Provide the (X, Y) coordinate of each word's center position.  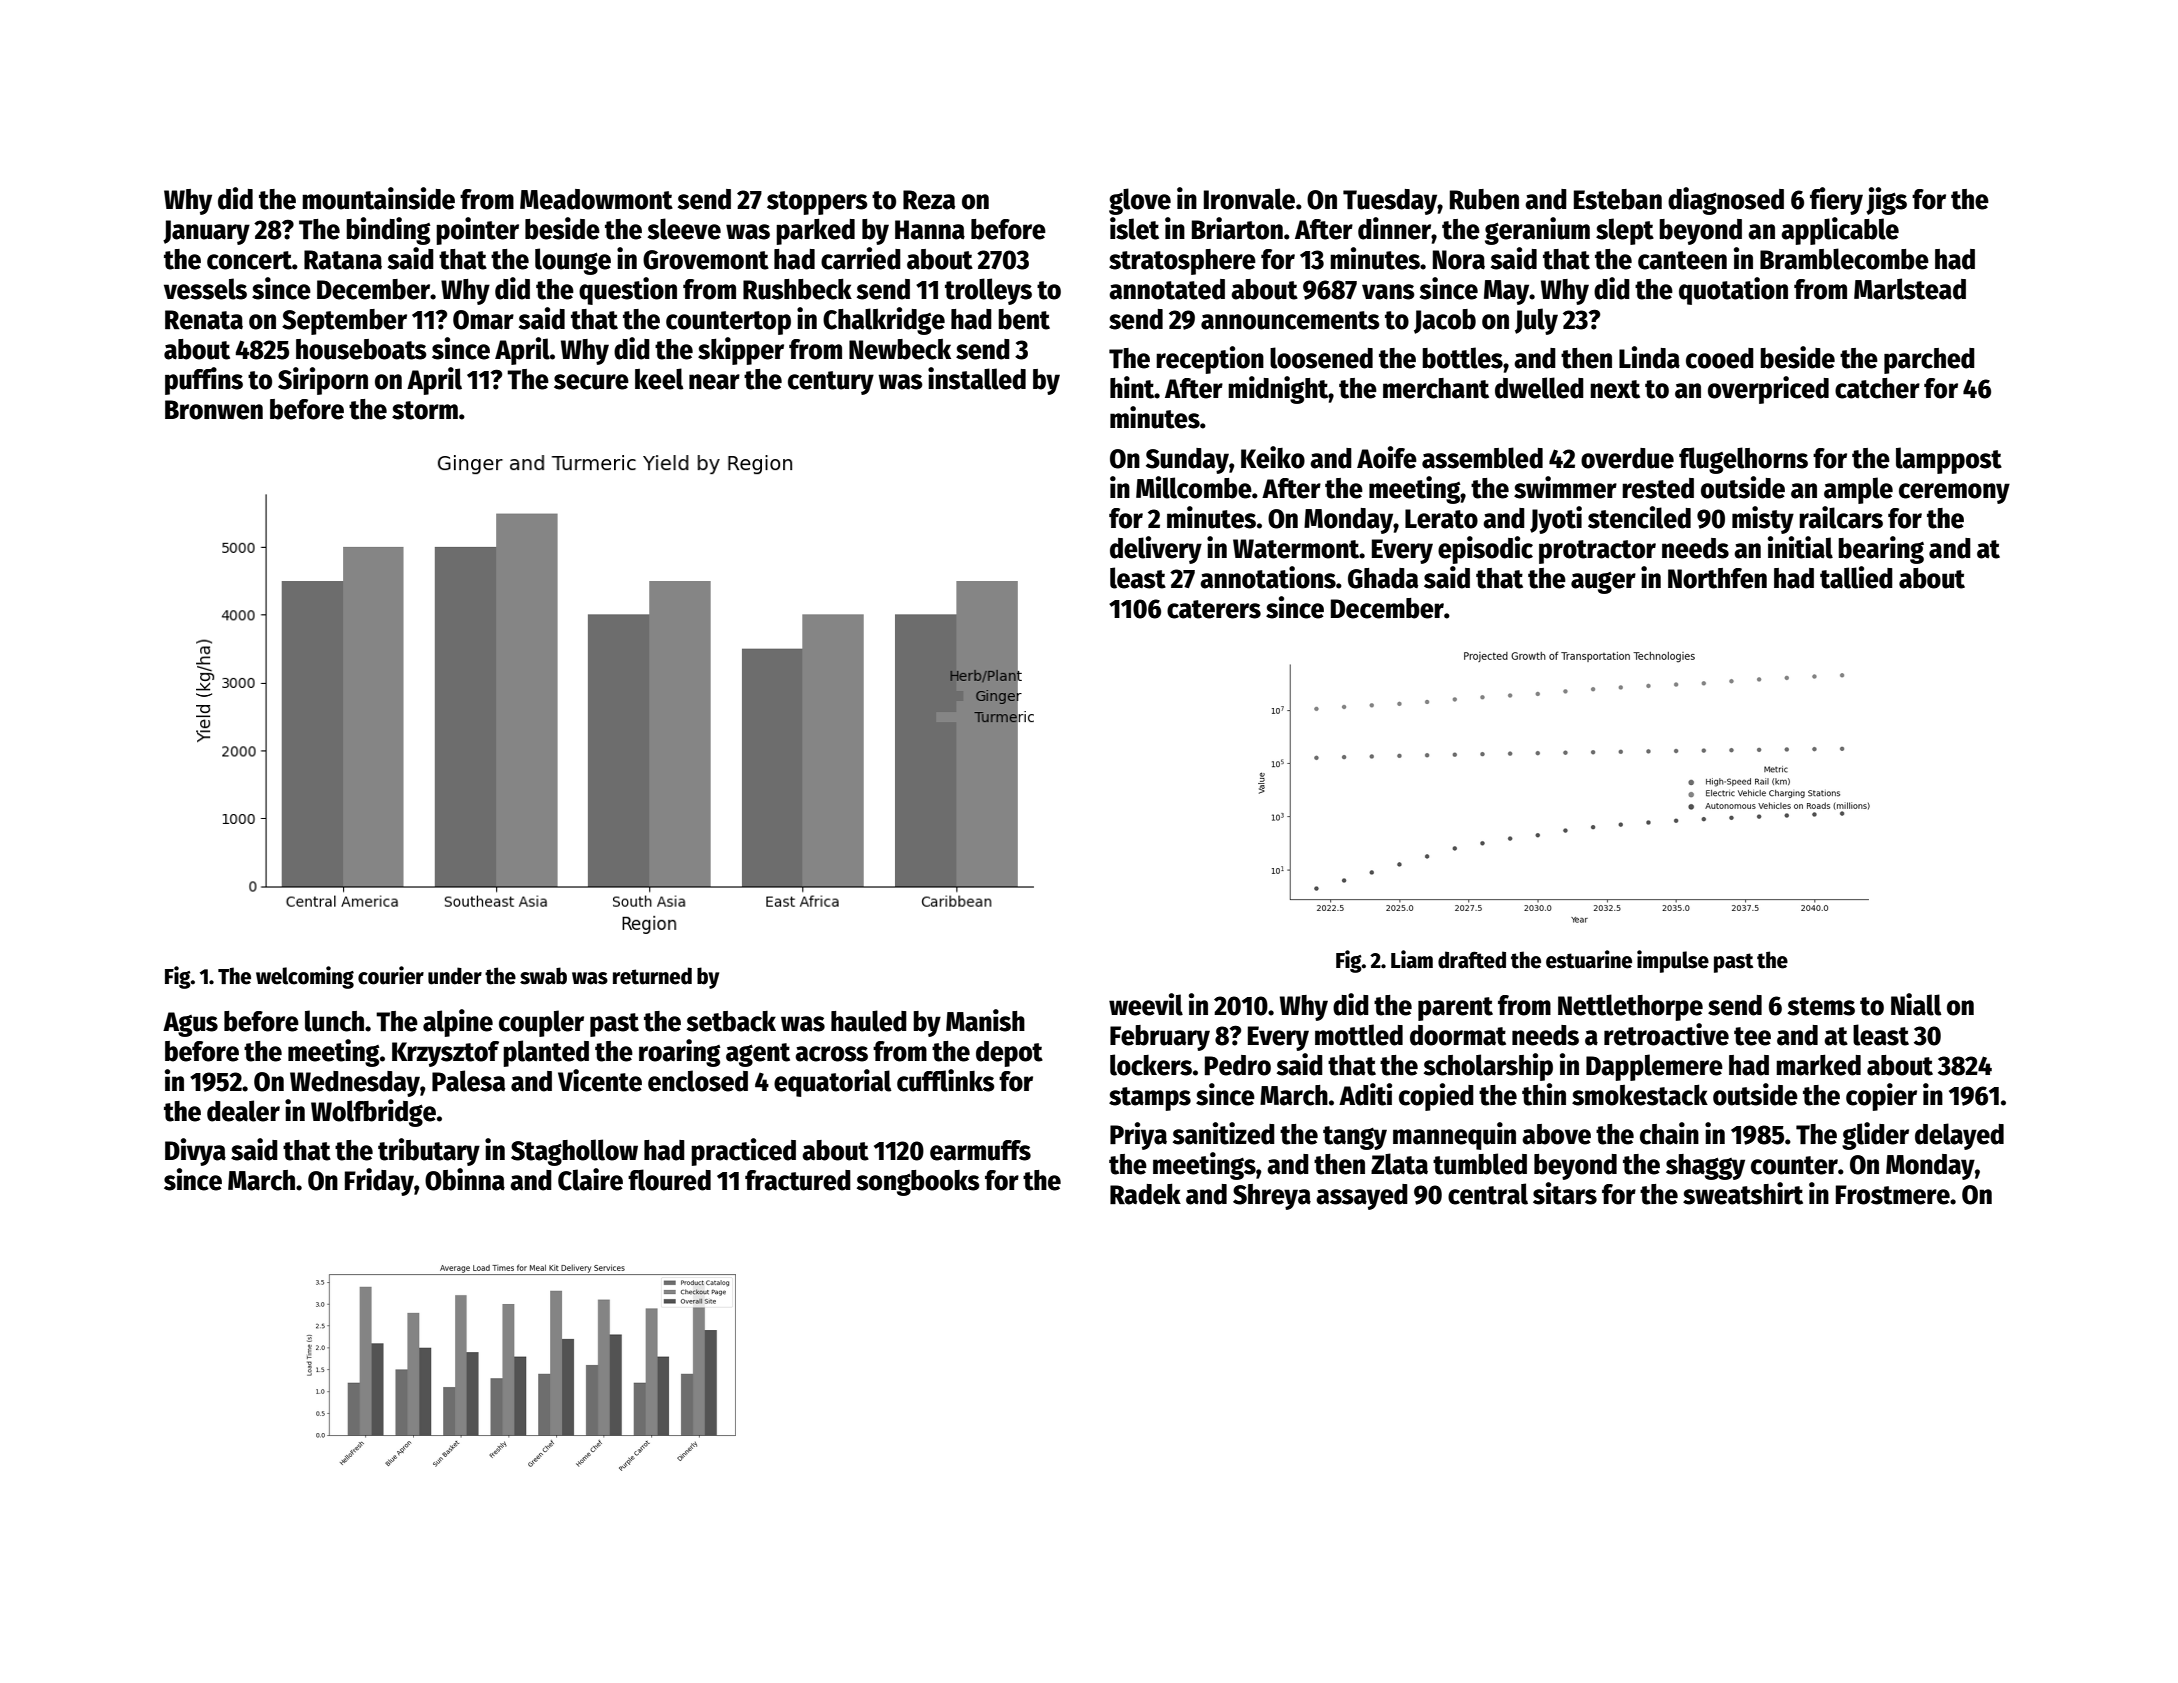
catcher (1877, 388)
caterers (1214, 609)
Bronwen (214, 410)
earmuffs (980, 1150)
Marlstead (1910, 289)
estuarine (1589, 959)
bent (1024, 319)
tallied (1856, 577)
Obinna (465, 1179)
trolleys (988, 291)
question (628, 291)
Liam (1412, 959)
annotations (1268, 577)
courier (391, 975)
